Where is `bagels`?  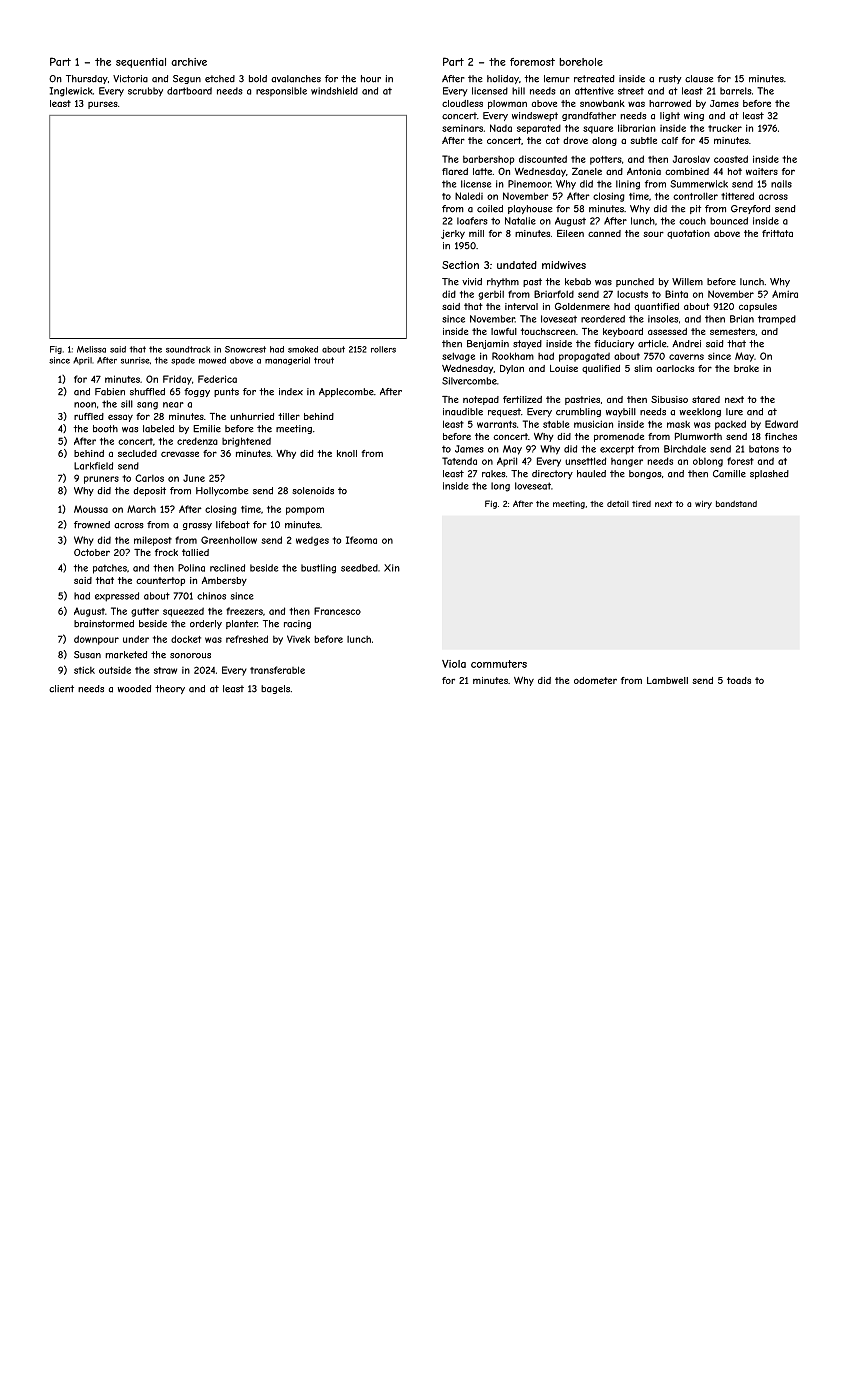
bagels is located at coordinates (275, 689).
